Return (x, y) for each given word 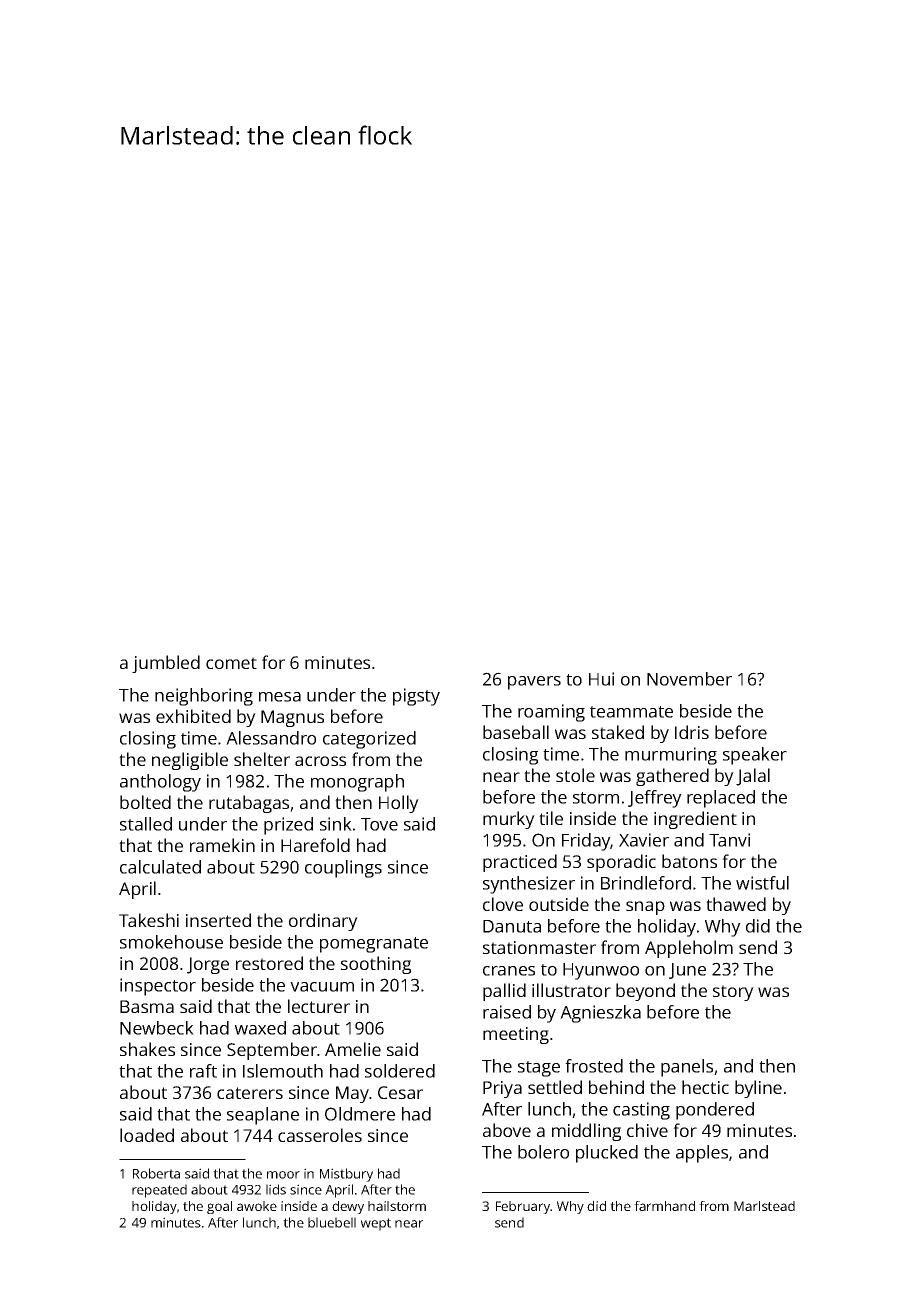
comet (231, 663)
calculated (160, 867)
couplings (343, 869)
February (523, 1207)
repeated (159, 1191)
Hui (601, 679)
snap (645, 908)
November (689, 679)
